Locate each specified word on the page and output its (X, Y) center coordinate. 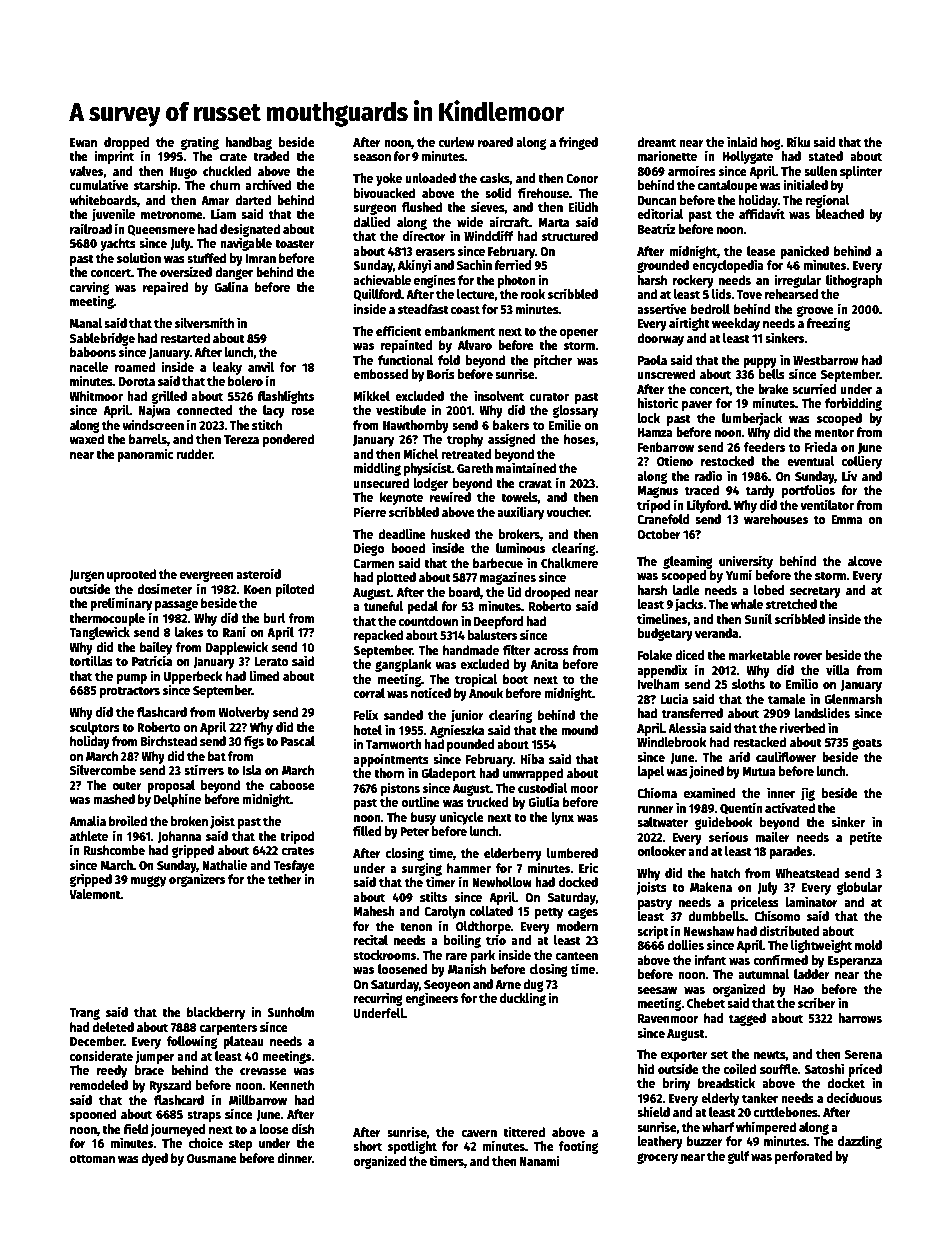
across (551, 651)
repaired (165, 288)
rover (808, 656)
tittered (524, 1131)
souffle (779, 1069)
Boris (441, 373)
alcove (865, 561)
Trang (84, 1014)
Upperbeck (193, 677)
